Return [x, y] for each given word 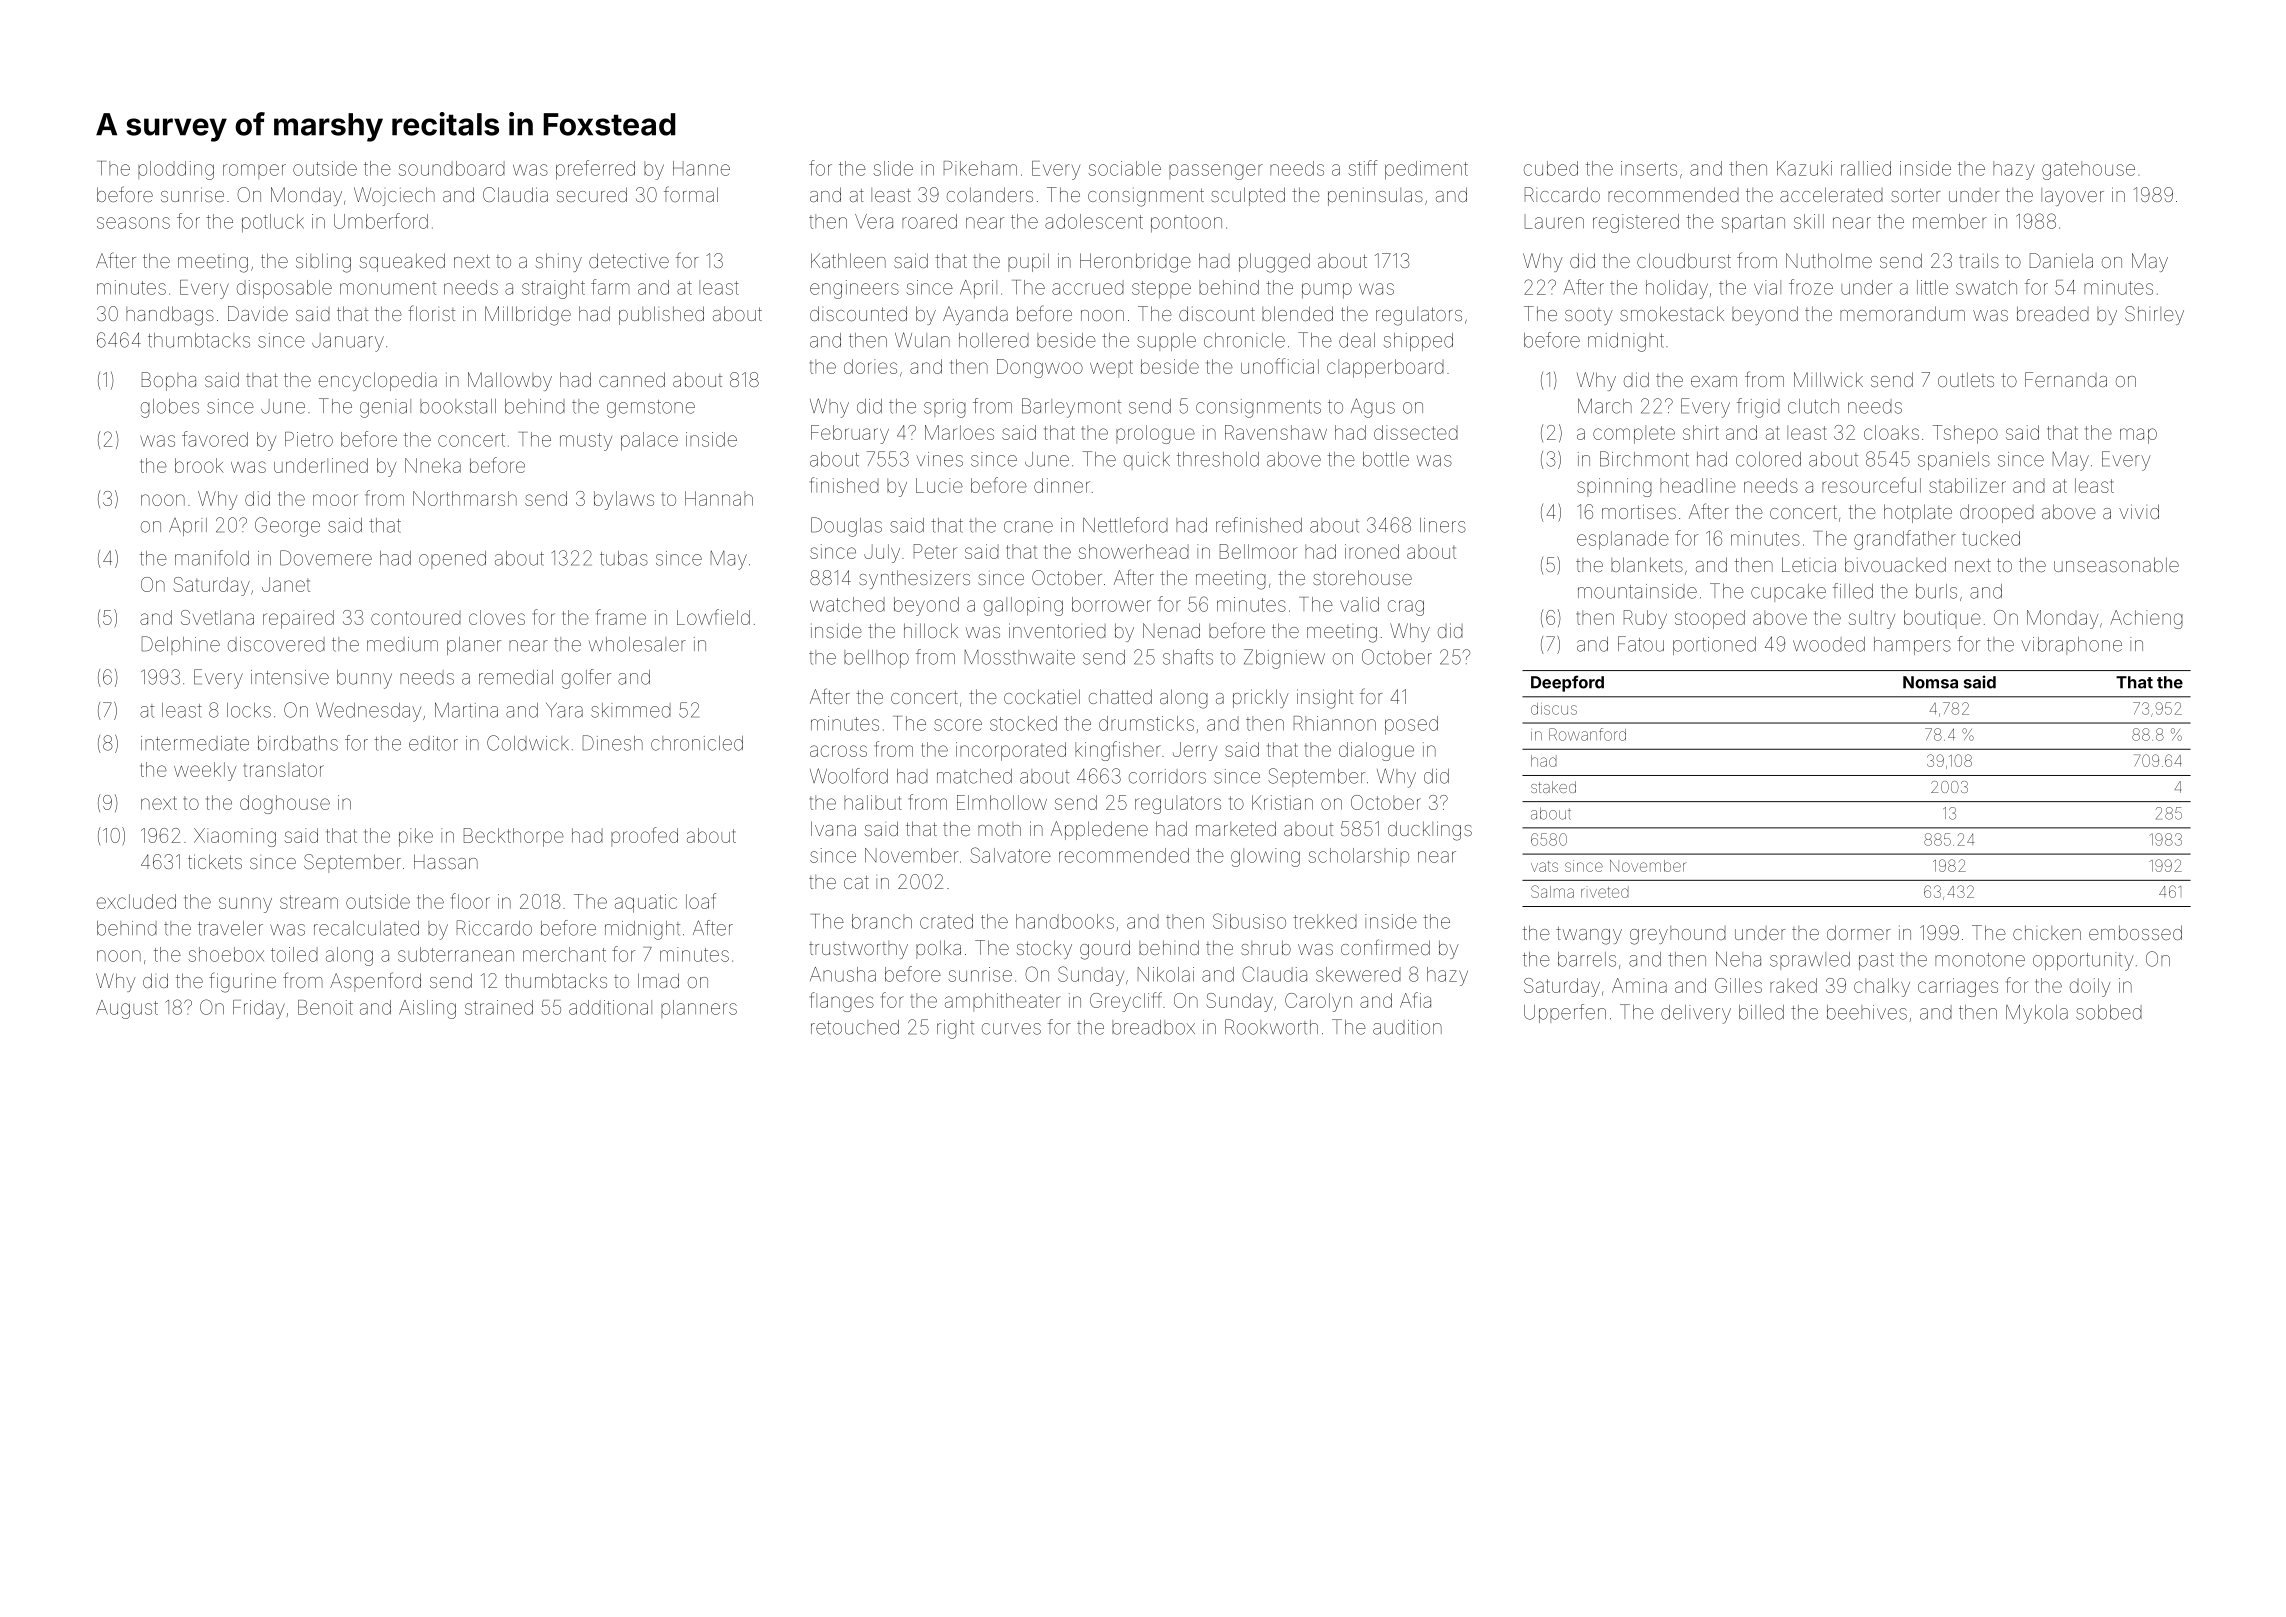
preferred [595, 170]
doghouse [285, 804]
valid [1359, 604]
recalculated [366, 928]
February [850, 434]
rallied [1866, 168]
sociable [1124, 168]
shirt [1701, 432]
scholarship [1358, 857]
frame [621, 617]
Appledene [1099, 830]
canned [632, 379]
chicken [2047, 932]
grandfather [1905, 540]
